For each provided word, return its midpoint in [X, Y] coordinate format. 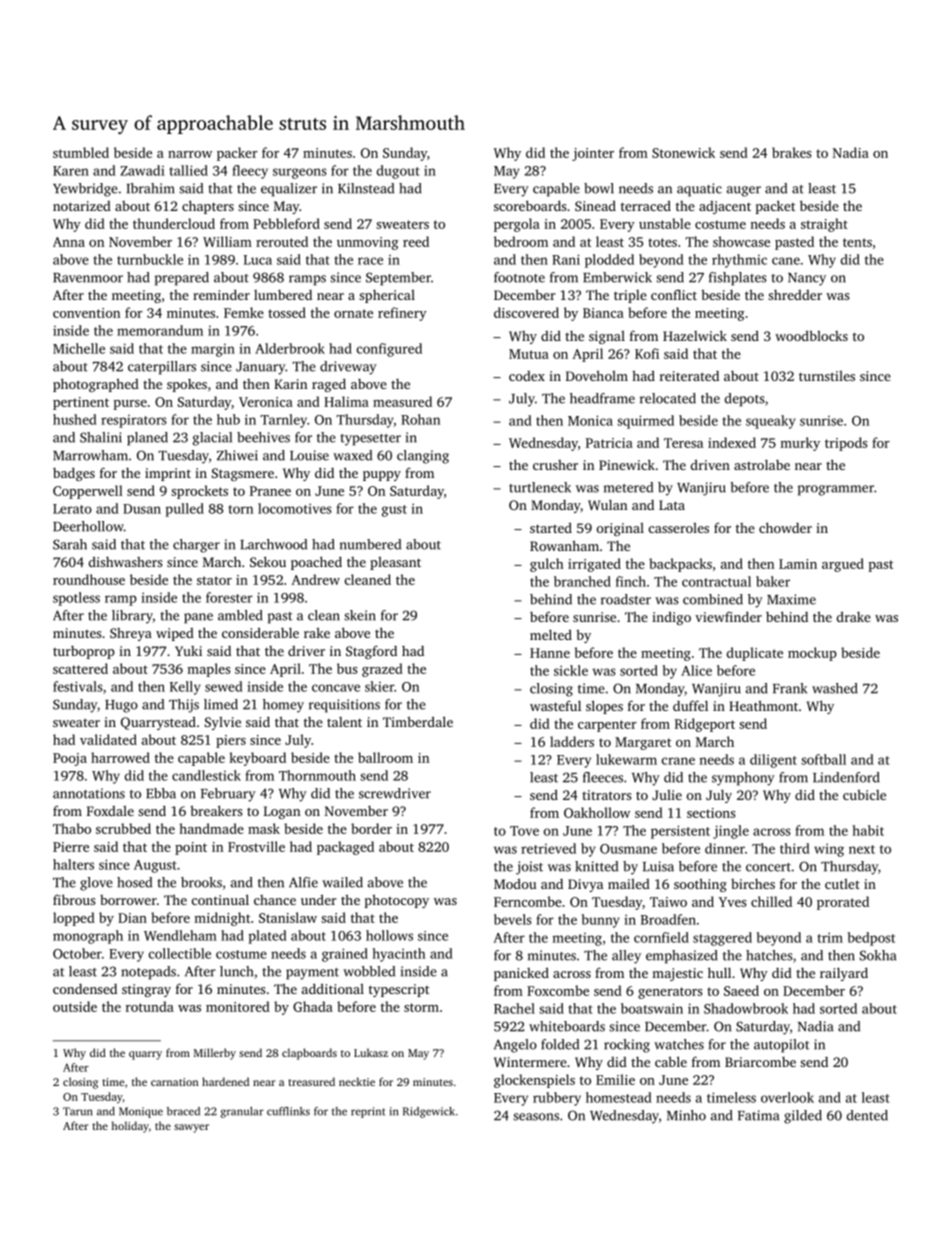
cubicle [864, 794]
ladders [572, 741]
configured [389, 350]
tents [857, 242]
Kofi [647, 353]
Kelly [185, 688]
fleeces [603, 777]
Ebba [161, 793]
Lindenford [846, 777]
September [398, 279]
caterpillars [162, 368]
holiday [130, 1127]
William [227, 241]
